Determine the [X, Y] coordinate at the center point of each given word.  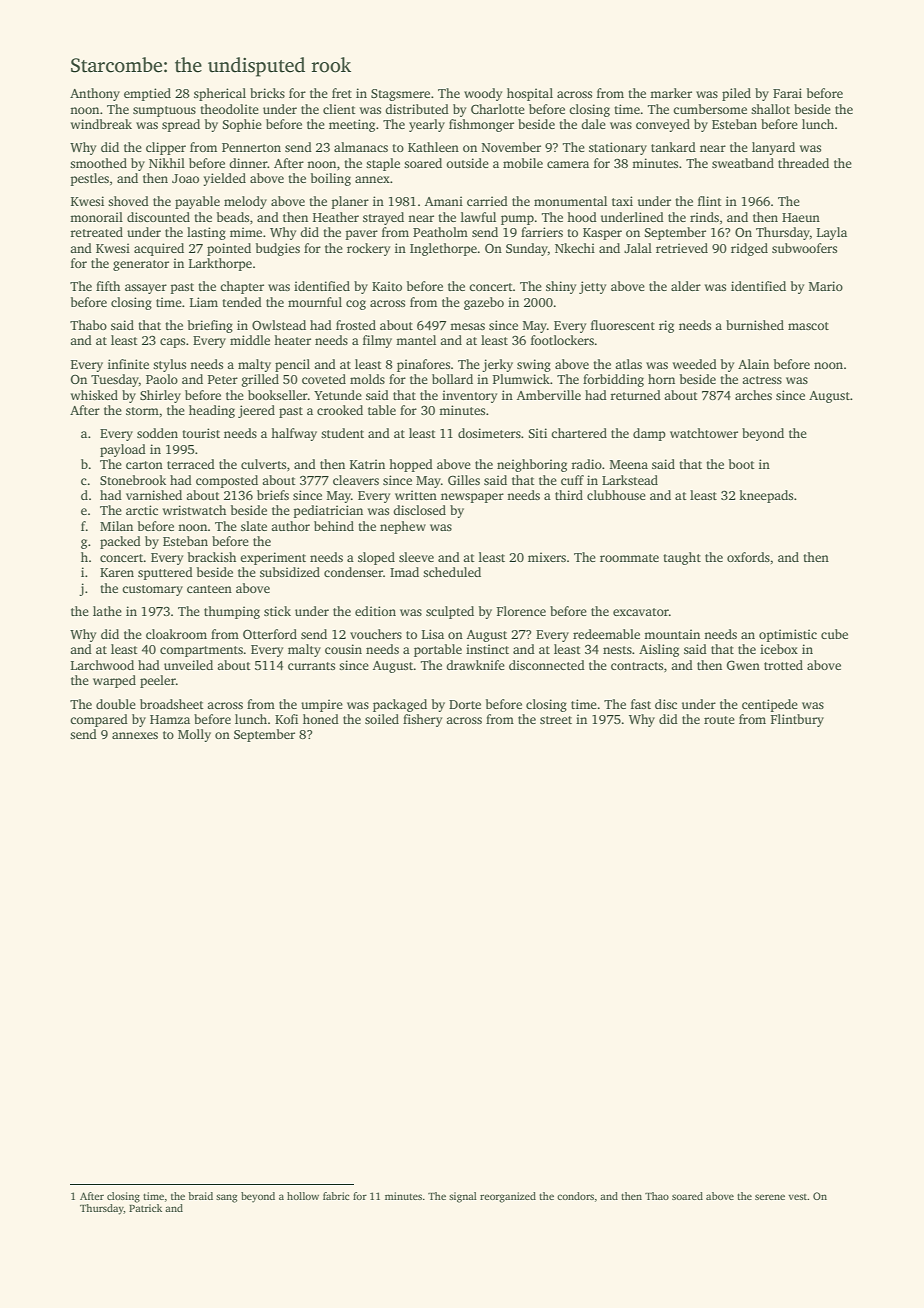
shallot [770, 109]
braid [200, 1196]
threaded [803, 163]
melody [245, 202]
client [339, 109]
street [556, 720]
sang [226, 1198]
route [719, 720]
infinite [128, 364]
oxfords [748, 557]
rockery [368, 249]
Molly [194, 735]
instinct [487, 649]
